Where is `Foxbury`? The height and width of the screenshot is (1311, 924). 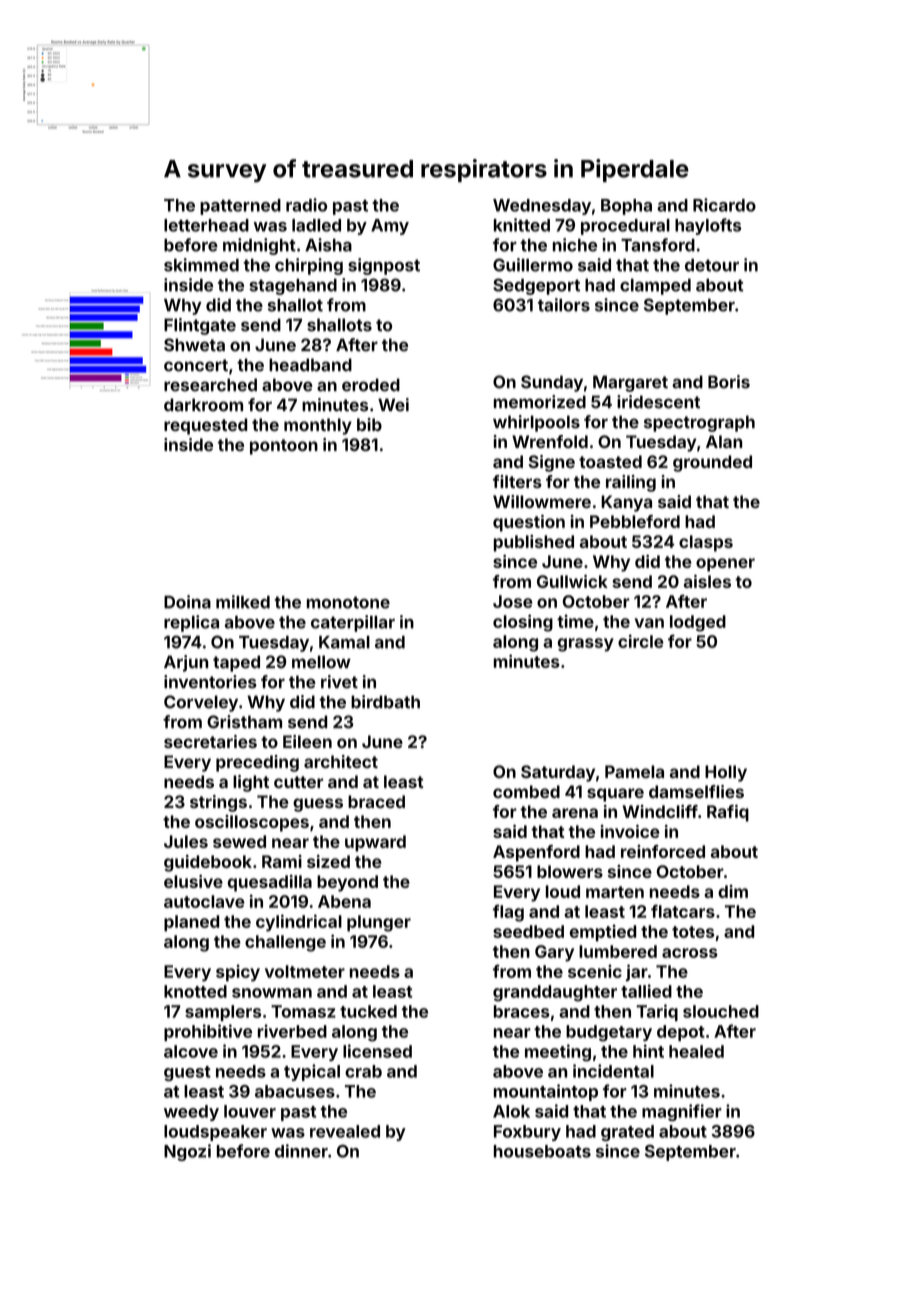 Foxbury is located at coordinates (527, 1133).
